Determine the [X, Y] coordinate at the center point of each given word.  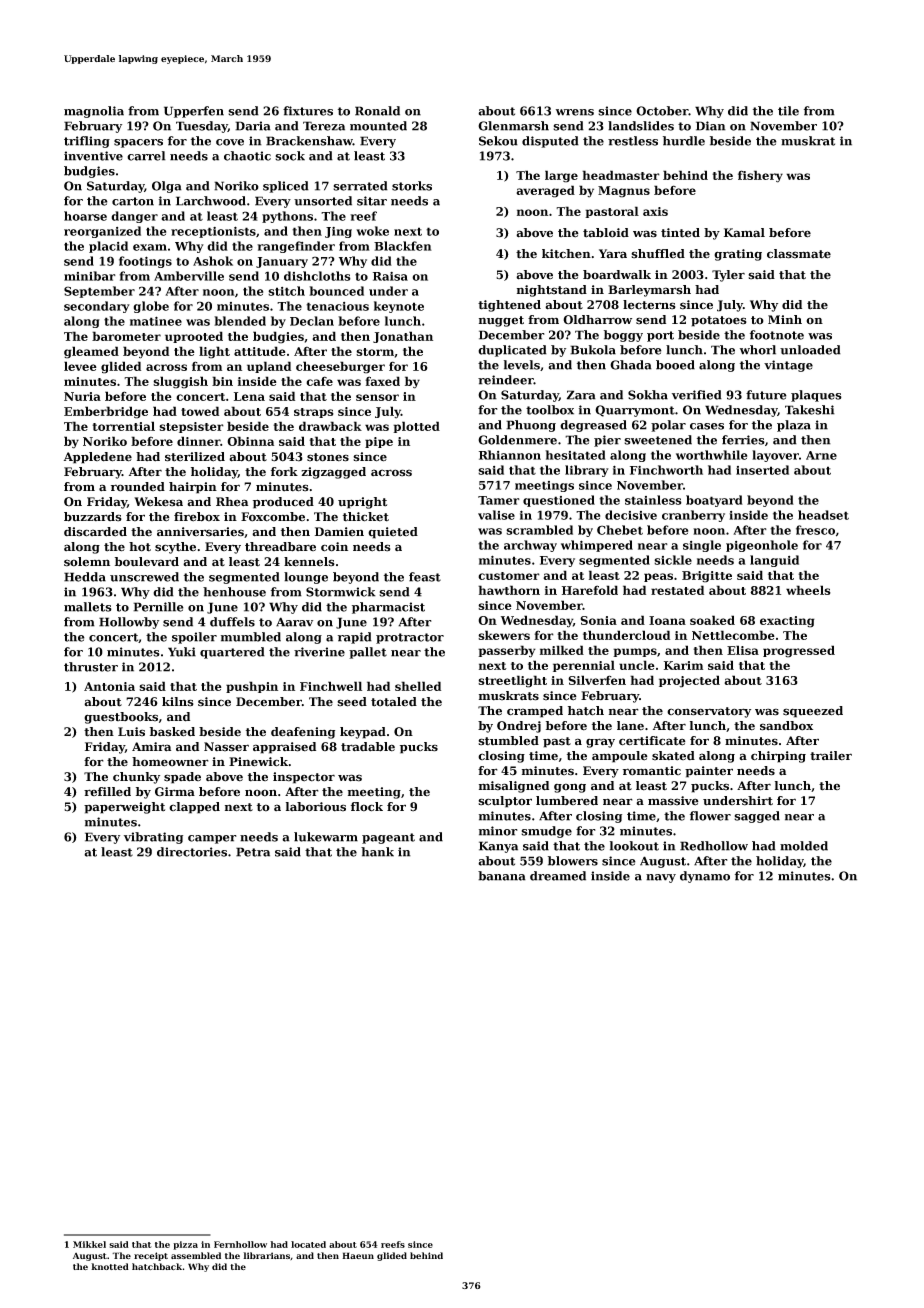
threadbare [280, 547]
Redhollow [714, 846]
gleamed [91, 352]
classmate [799, 254]
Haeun [358, 1255]
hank [377, 852]
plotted [416, 427]
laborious [316, 807]
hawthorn [509, 590]
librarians [266, 1255]
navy [661, 878]
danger [134, 217]
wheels [808, 590]
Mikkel [89, 1244]
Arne [821, 455]
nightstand [552, 291]
